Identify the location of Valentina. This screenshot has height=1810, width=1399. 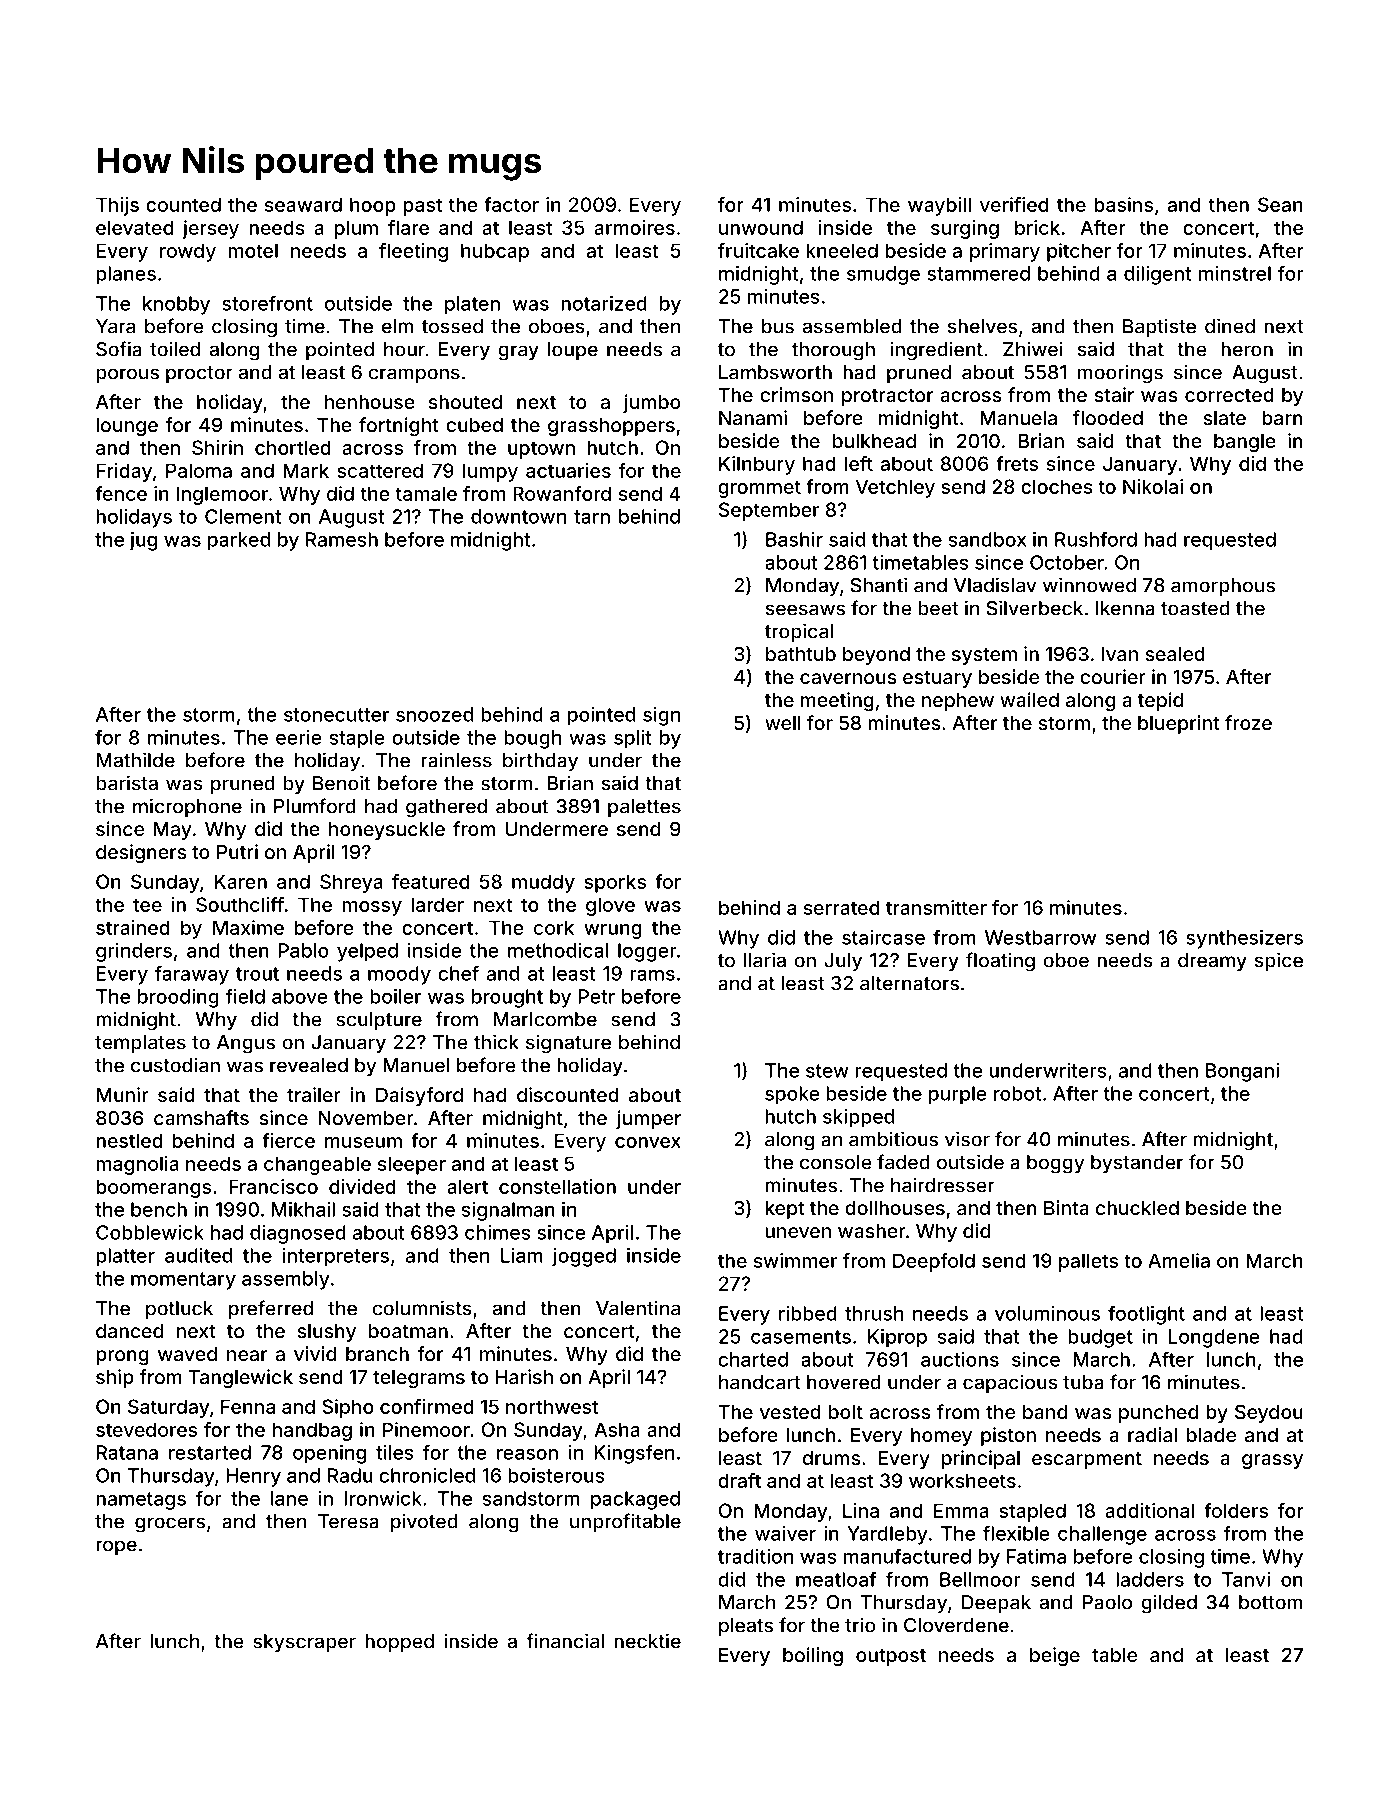
(638, 1308).
